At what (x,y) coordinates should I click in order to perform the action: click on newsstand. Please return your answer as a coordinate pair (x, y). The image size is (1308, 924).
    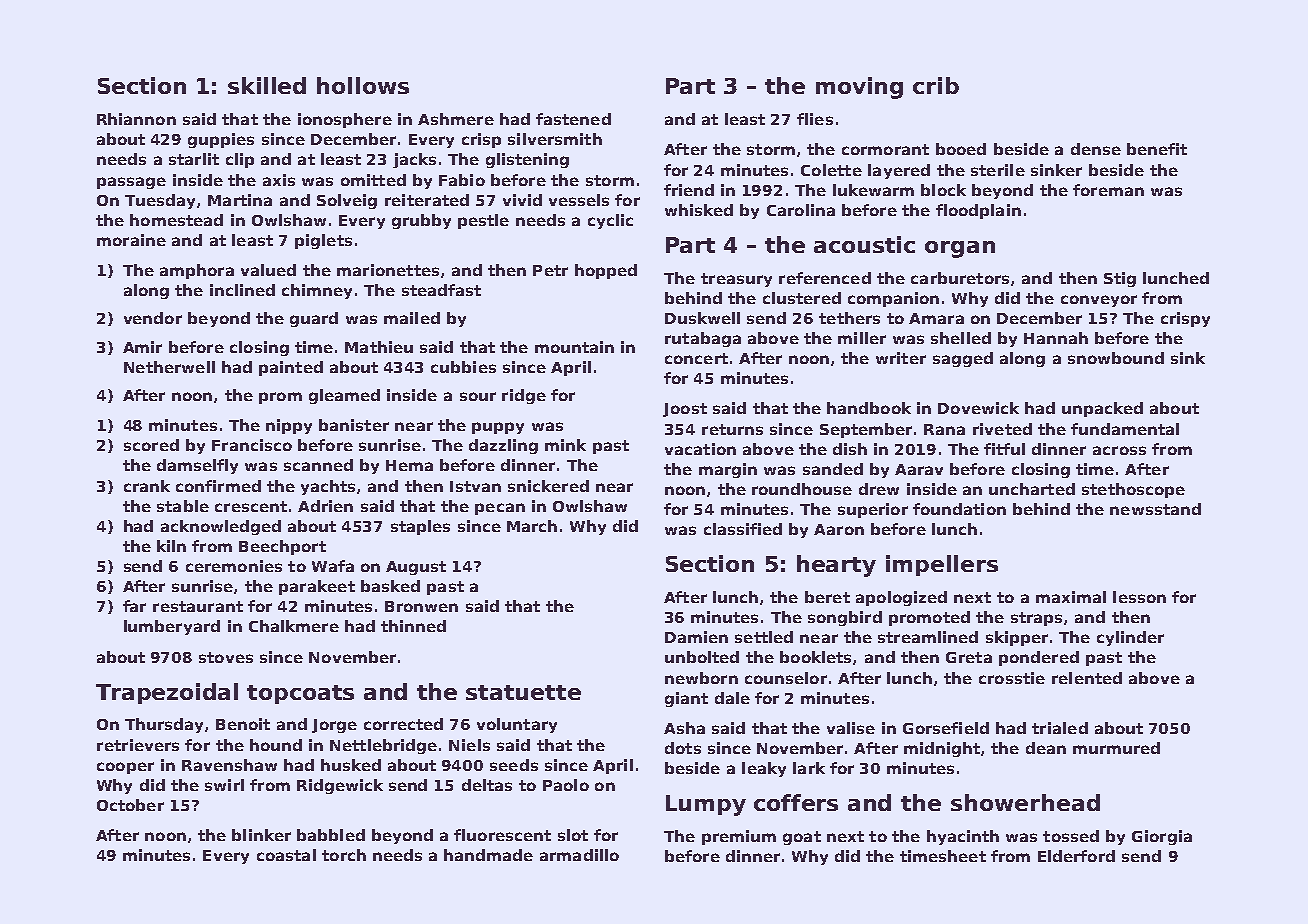
    Looking at the image, I should click on (1155, 509).
